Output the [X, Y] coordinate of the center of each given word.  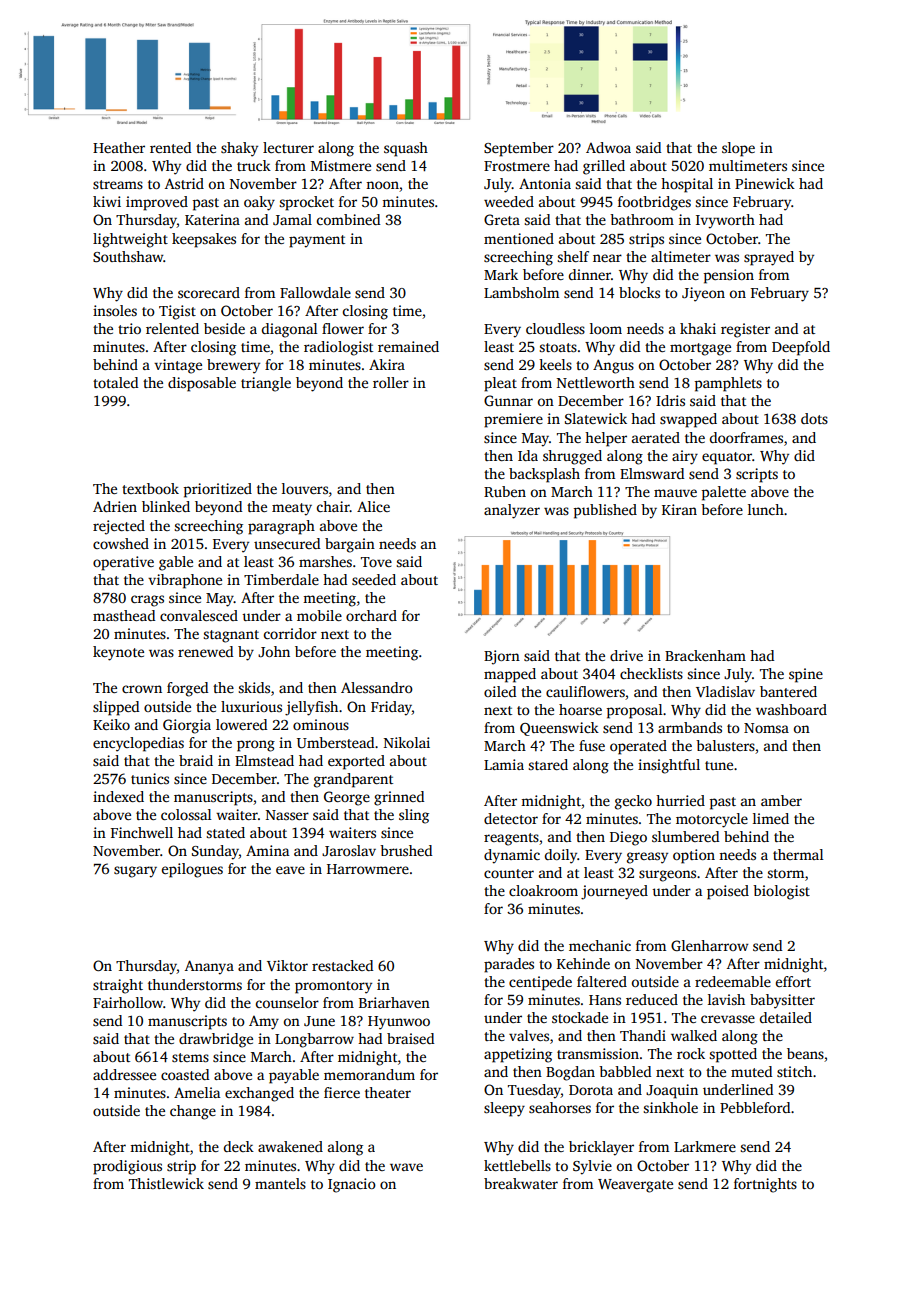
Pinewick [765, 183]
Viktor [287, 965]
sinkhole [670, 1107]
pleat [500, 384]
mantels [280, 1183]
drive [626, 655]
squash [406, 149]
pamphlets [728, 384]
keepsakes [204, 240]
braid [196, 760]
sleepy [504, 1109]
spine [806, 675]
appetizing [518, 1055]
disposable [202, 384]
